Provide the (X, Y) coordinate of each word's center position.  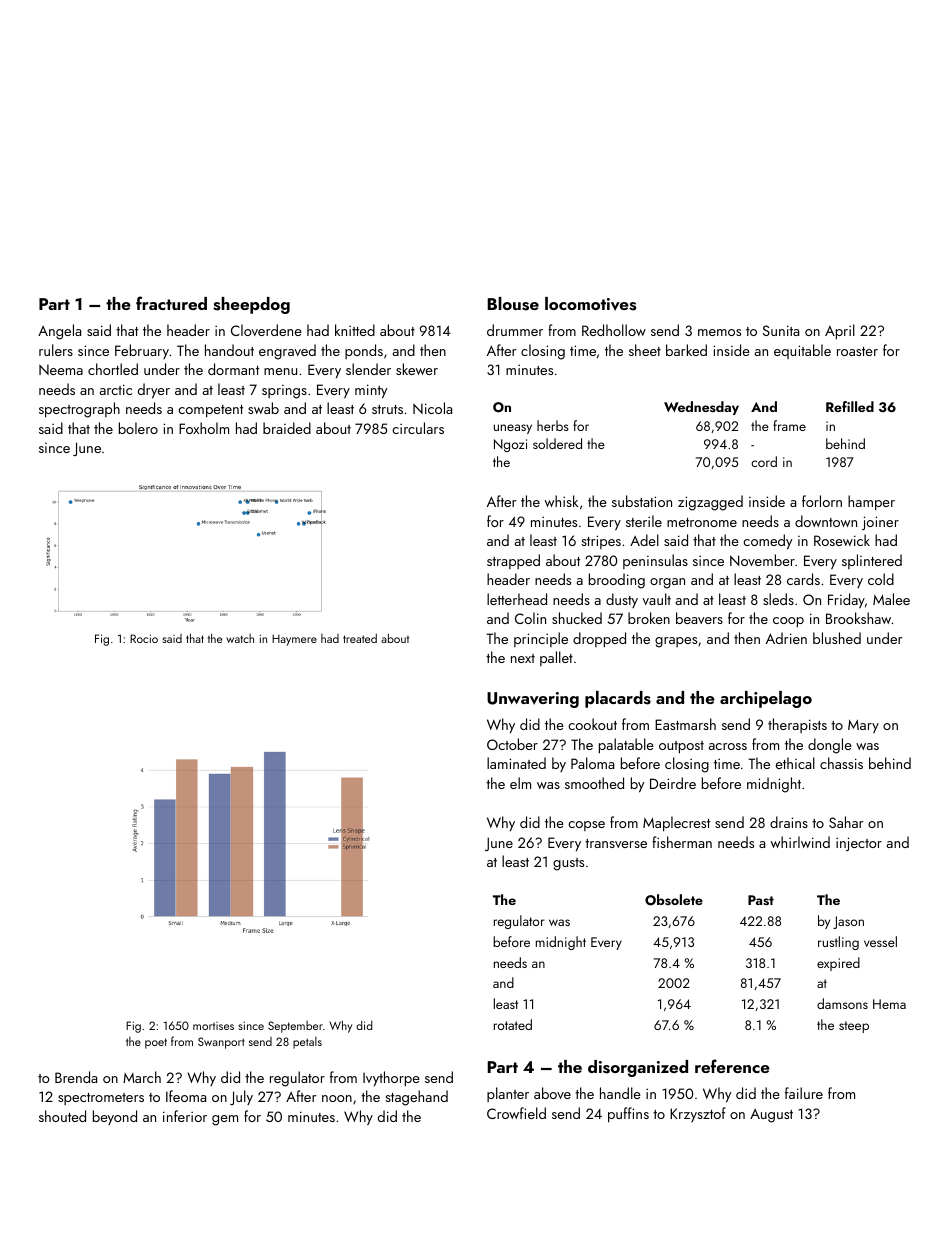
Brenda (76, 1077)
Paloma (592, 763)
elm (520, 783)
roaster (857, 351)
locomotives (590, 304)
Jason (848, 922)
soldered (557, 443)
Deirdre (673, 783)
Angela (59, 332)
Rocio (144, 638)
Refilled (850, 406)
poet (156, 1043)
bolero (138, 428)
